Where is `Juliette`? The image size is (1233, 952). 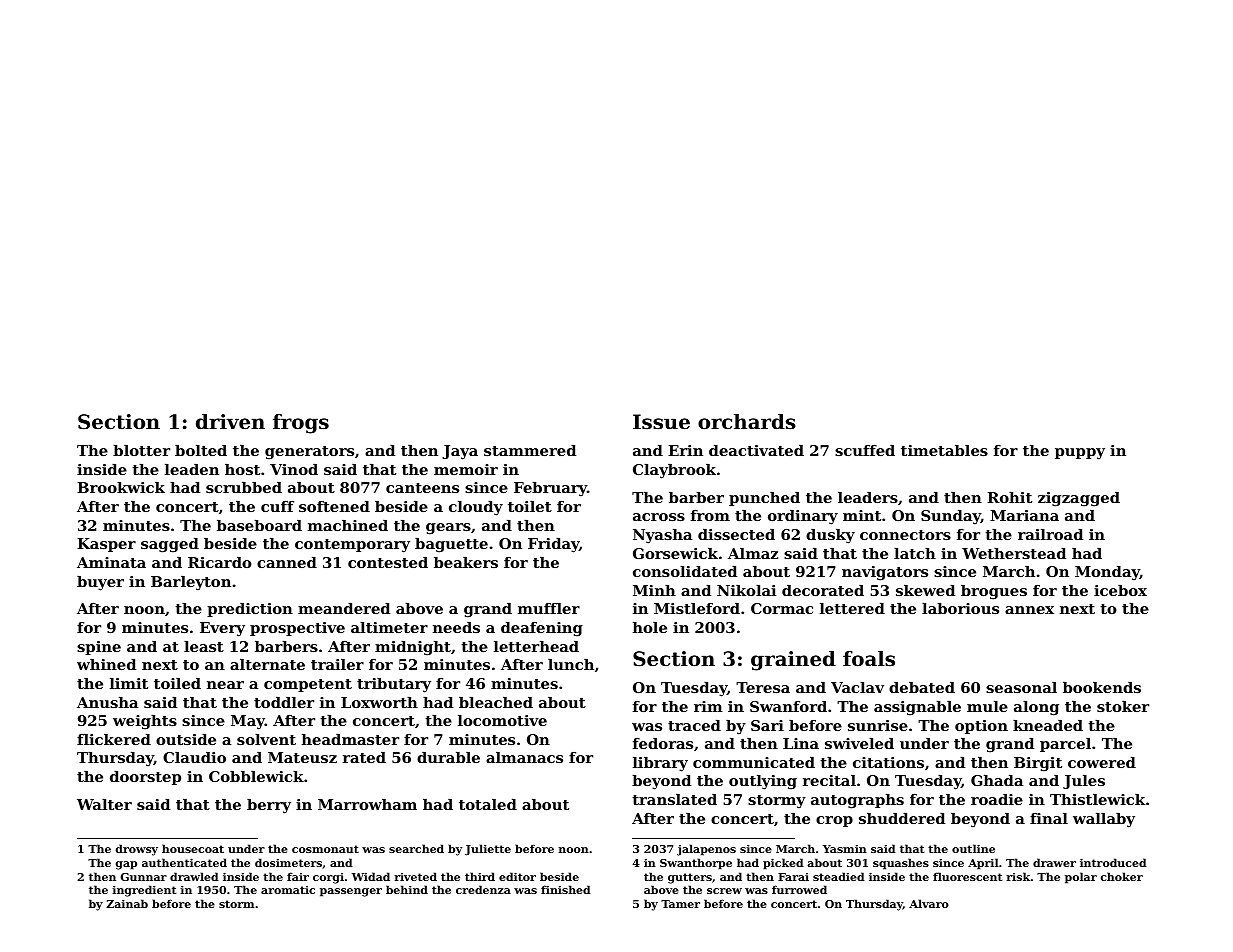 Juliette is located at coordinates (488, 849).
